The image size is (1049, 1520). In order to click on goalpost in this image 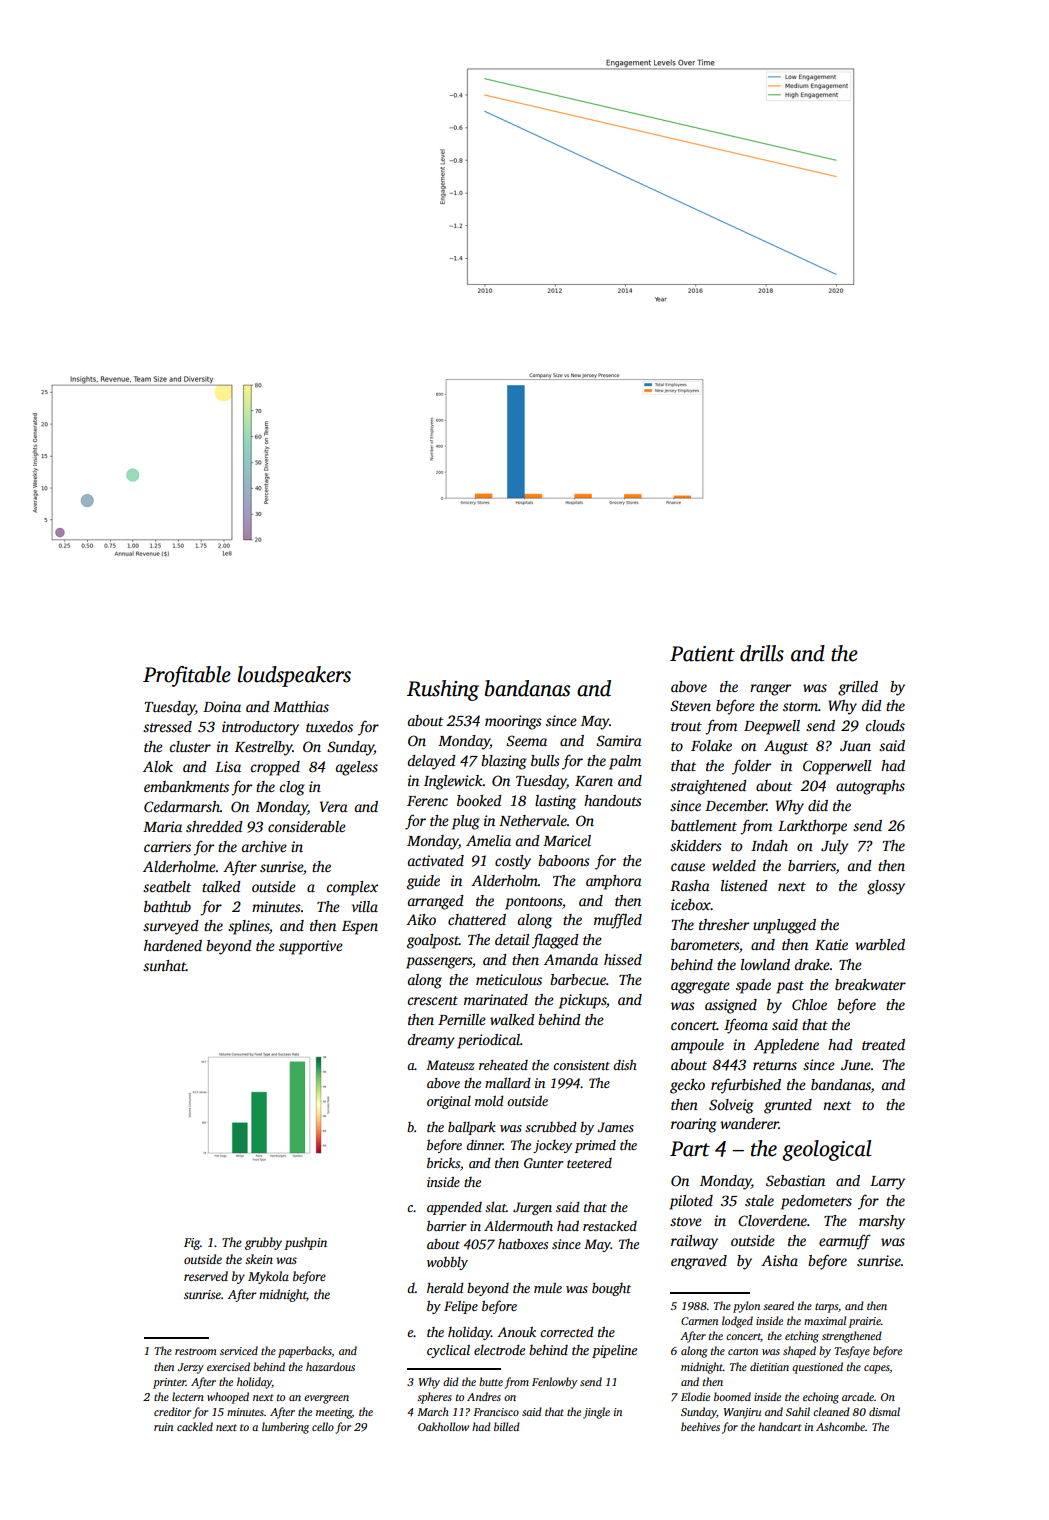, I will do `click(433, 941)`.
